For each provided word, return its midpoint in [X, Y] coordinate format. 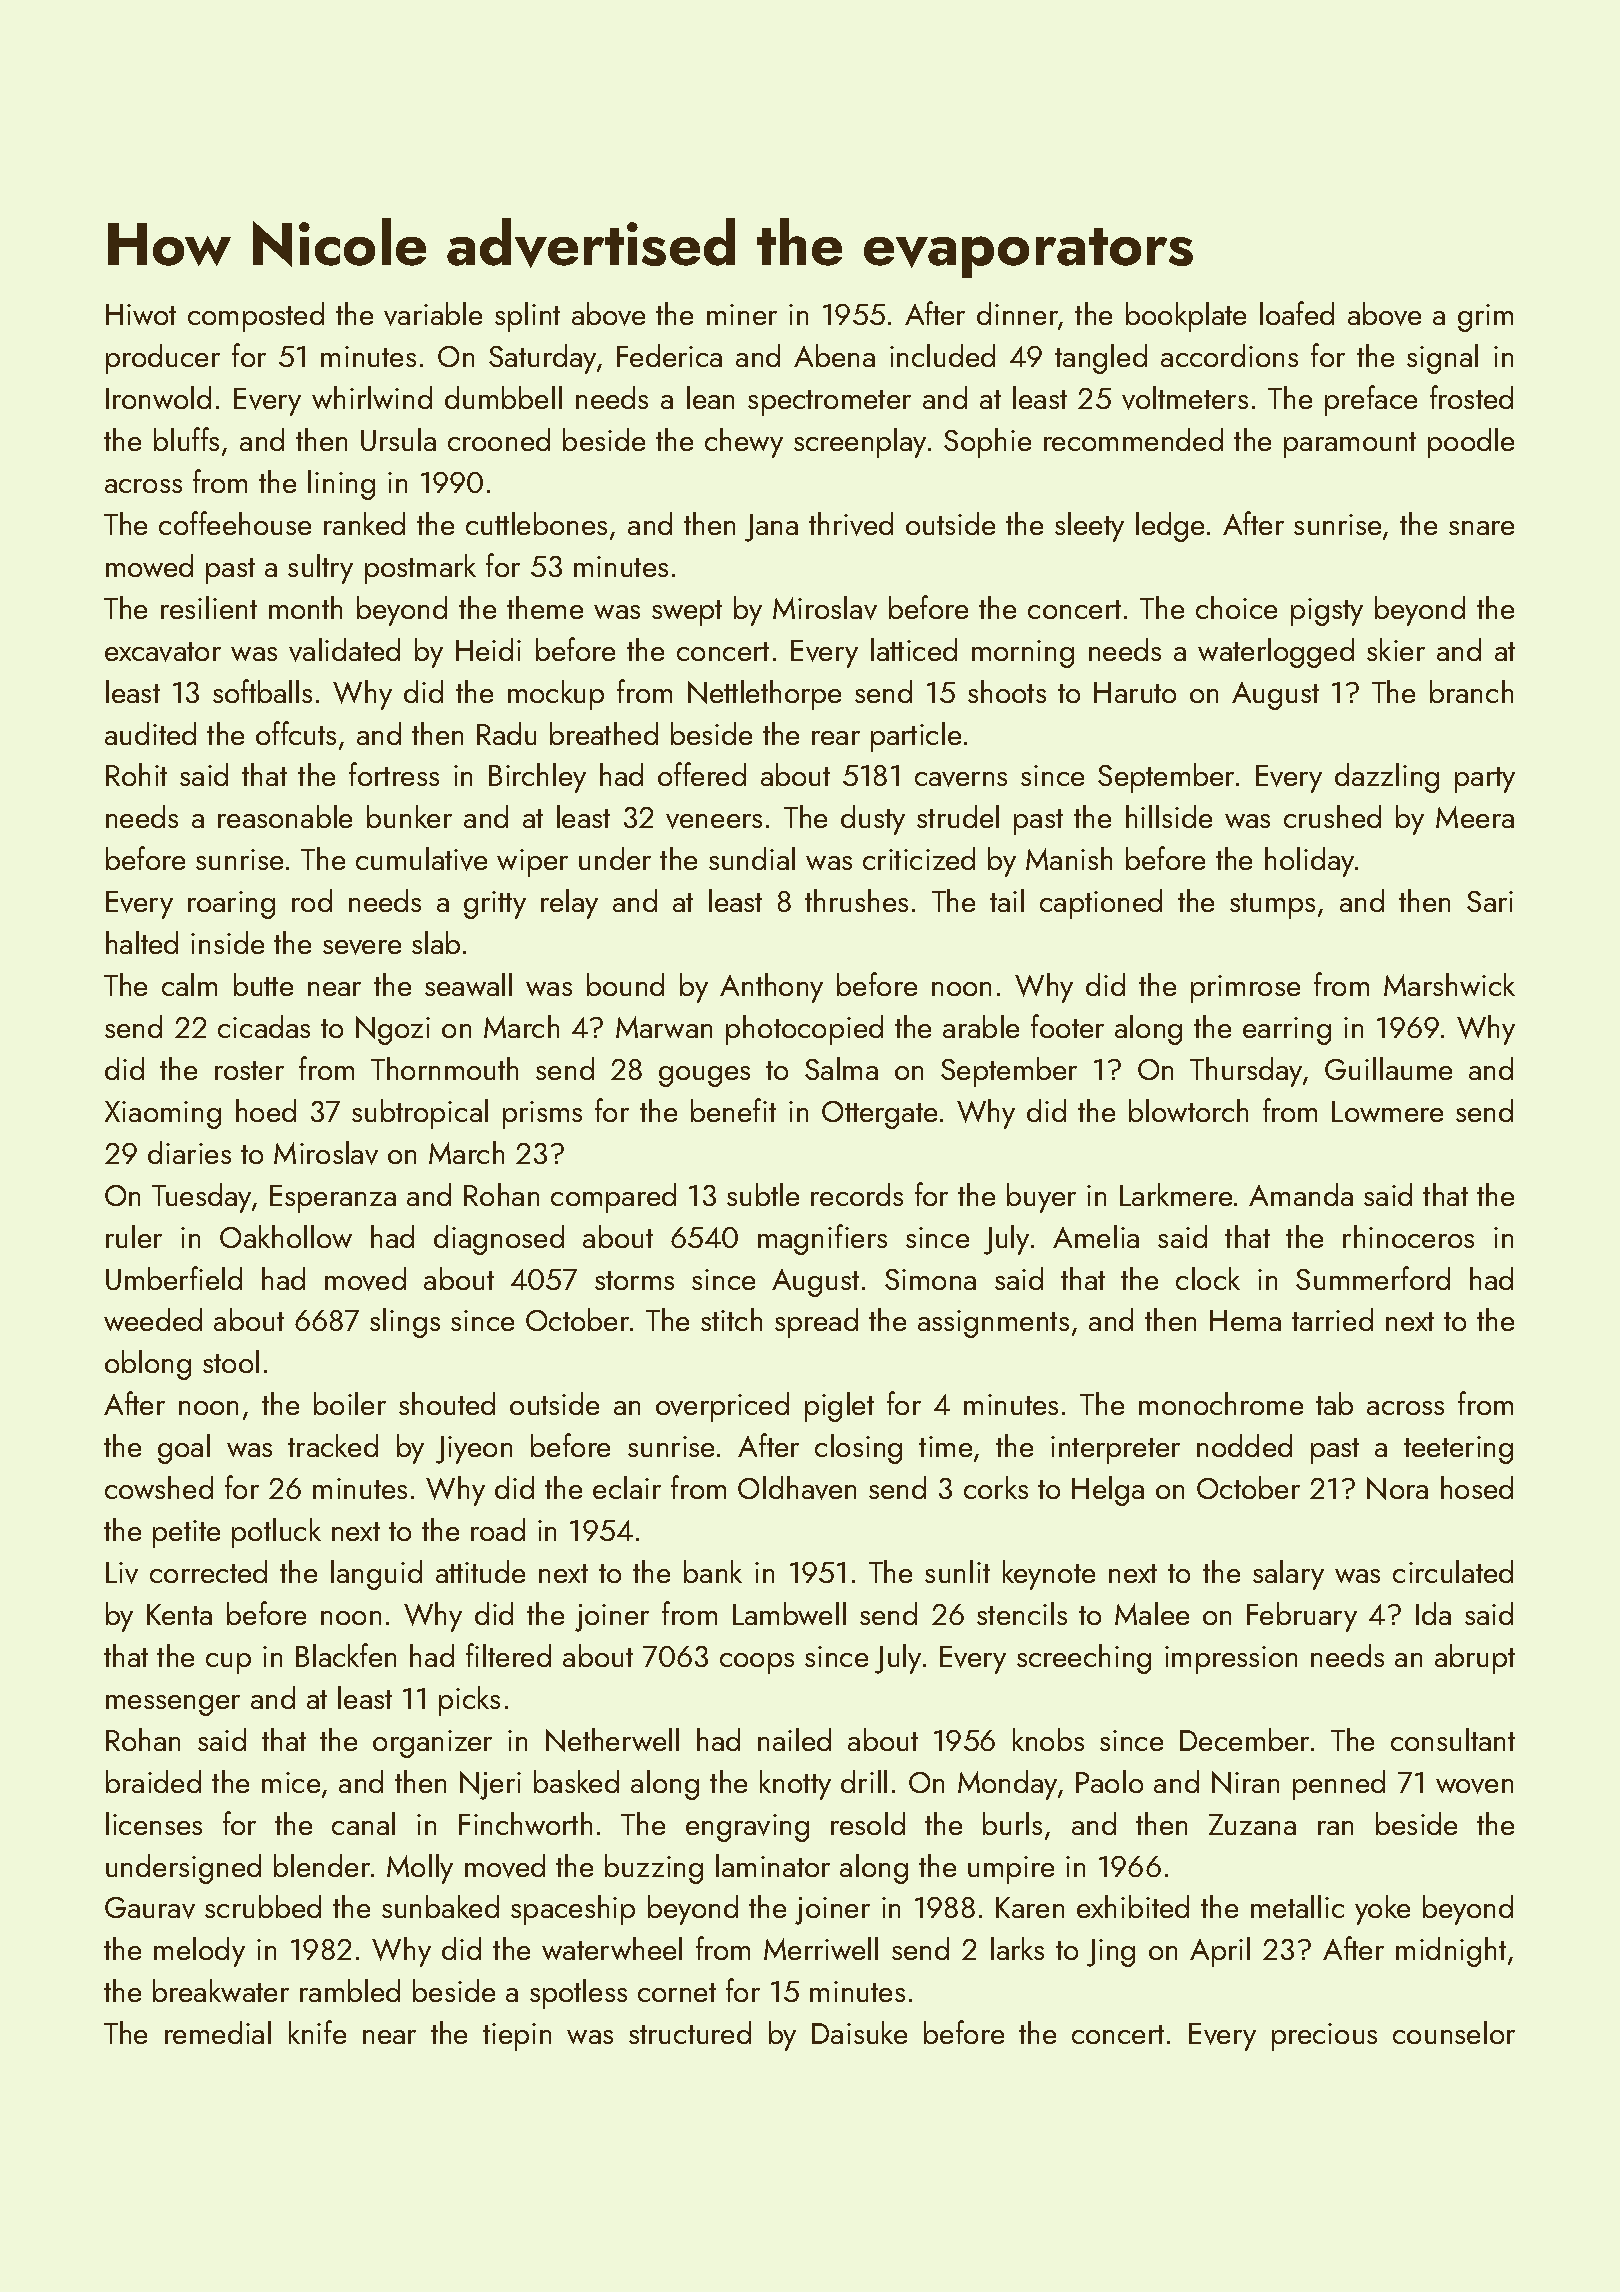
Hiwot [141, 314]
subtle [763, 1194]
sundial [752, 858]
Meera [1475, 817]
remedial [218, 2032]
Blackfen [346, 1655]
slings [405, 1323]
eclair [627, 1487]
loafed [1297, 313]
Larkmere [1176, 1194]
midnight [1451, 1952]
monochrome [1221, 1403]
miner [742, 314]
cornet [677, 1992]
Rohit [136, 774]
